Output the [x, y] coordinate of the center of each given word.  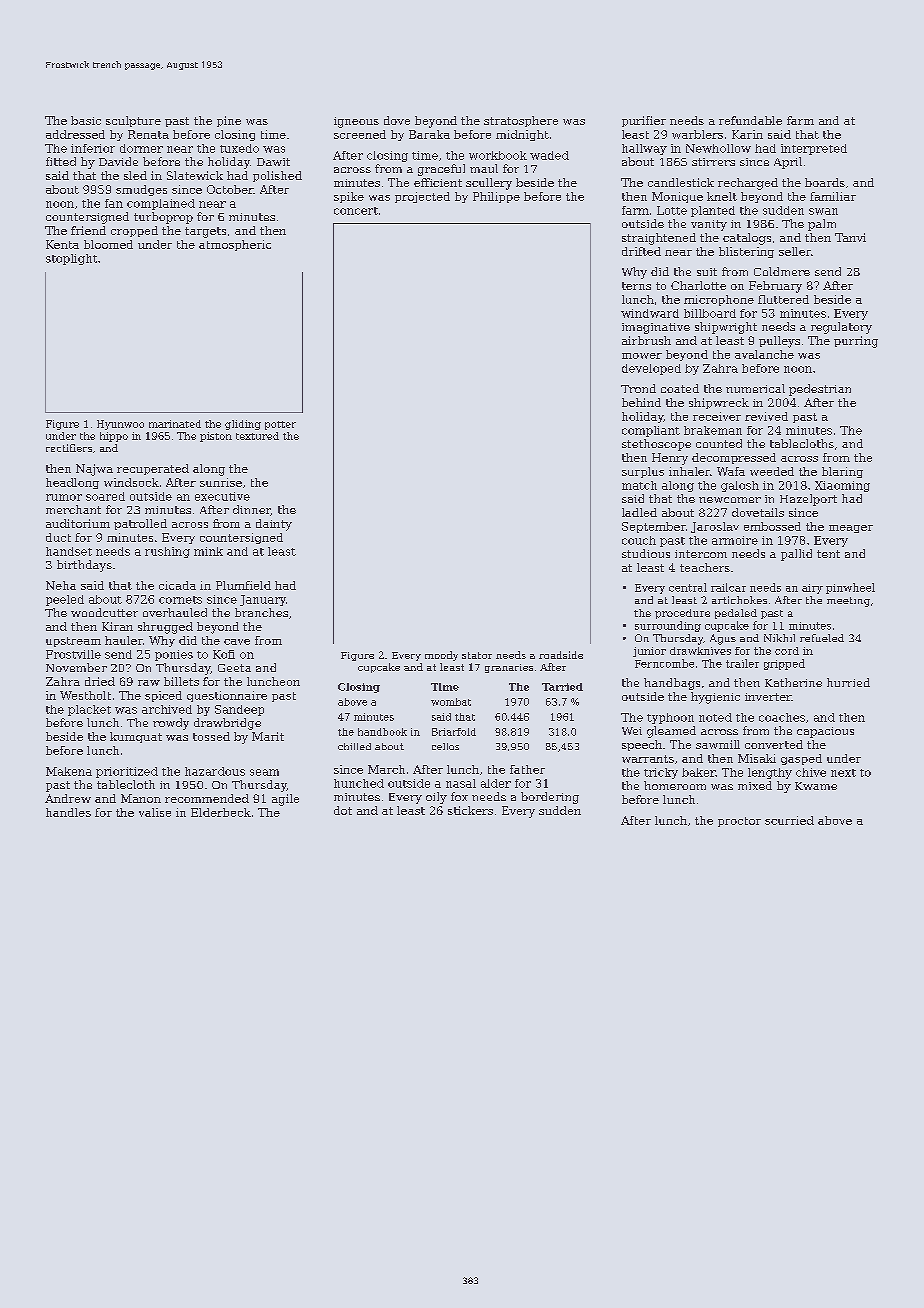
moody [441, 656]
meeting [848, 602]
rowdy [171, 724]
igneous [356, 122]
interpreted [814, 149]
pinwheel [850, 588]
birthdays [84, 566]
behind [641, 402]
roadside [561, 655]
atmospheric [235, 245]
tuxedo [239, 148]
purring [856, 342]
